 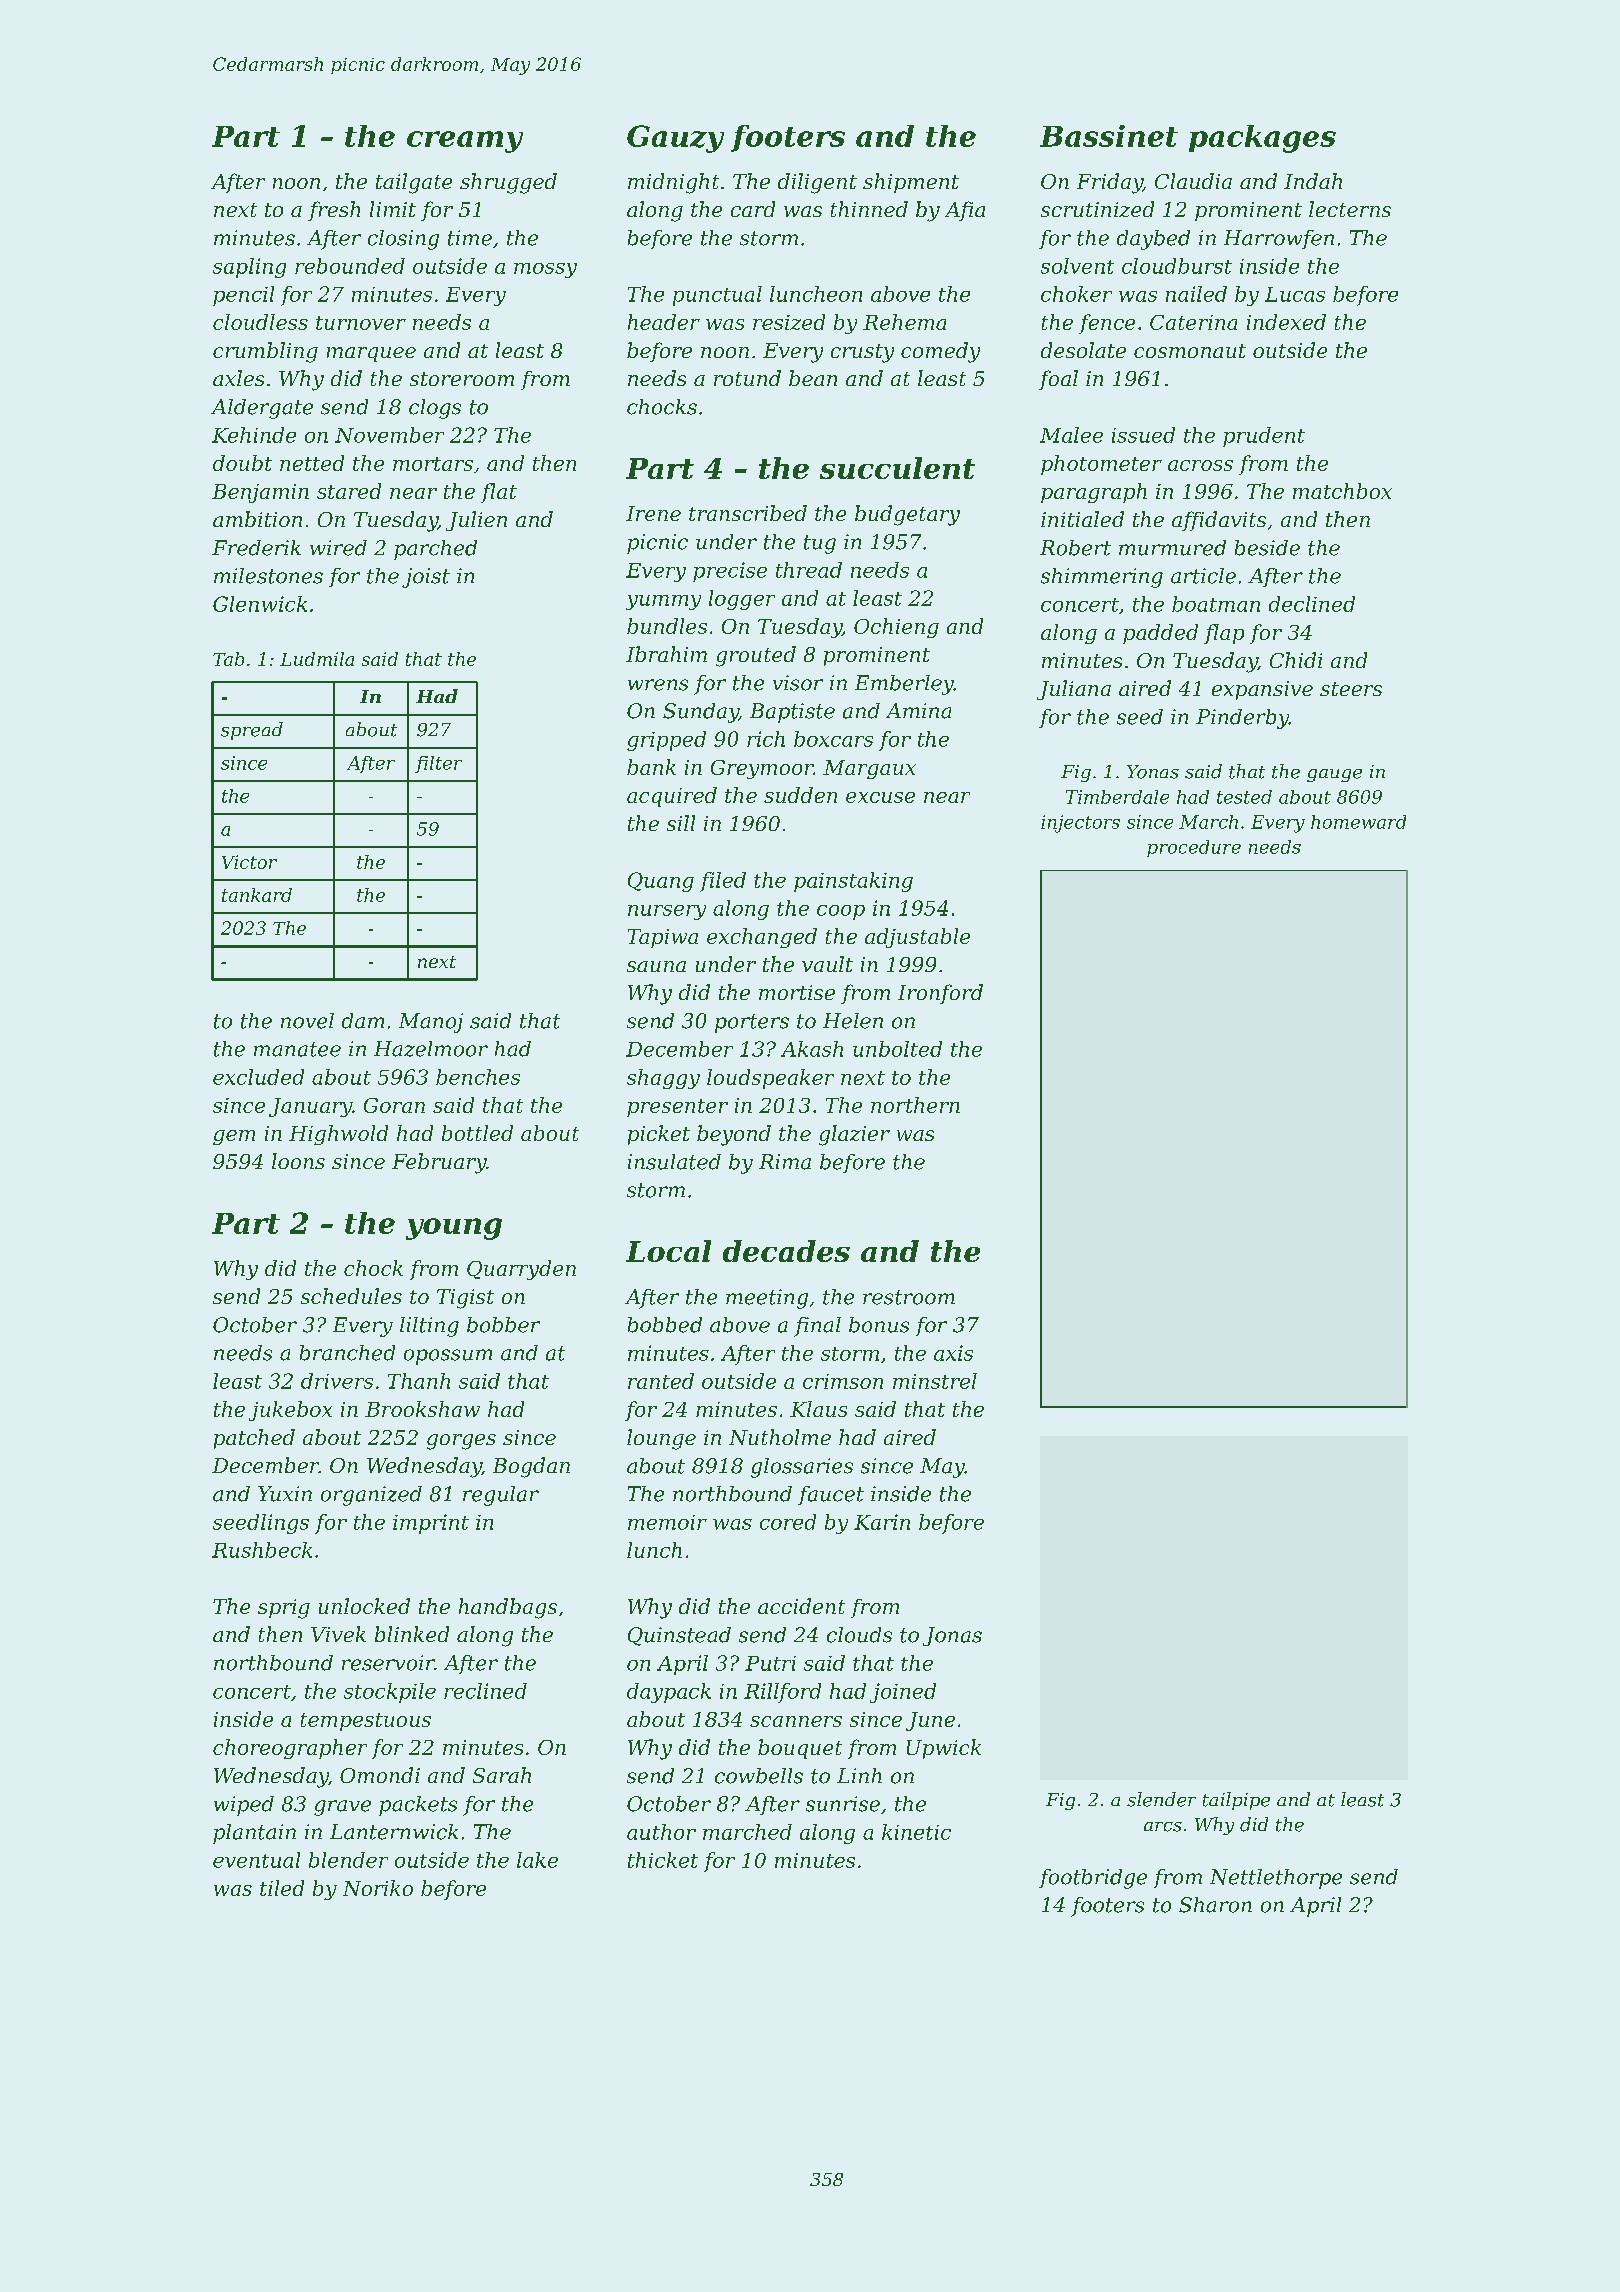 I want to click on Julien, so click(x=476, y=521).
